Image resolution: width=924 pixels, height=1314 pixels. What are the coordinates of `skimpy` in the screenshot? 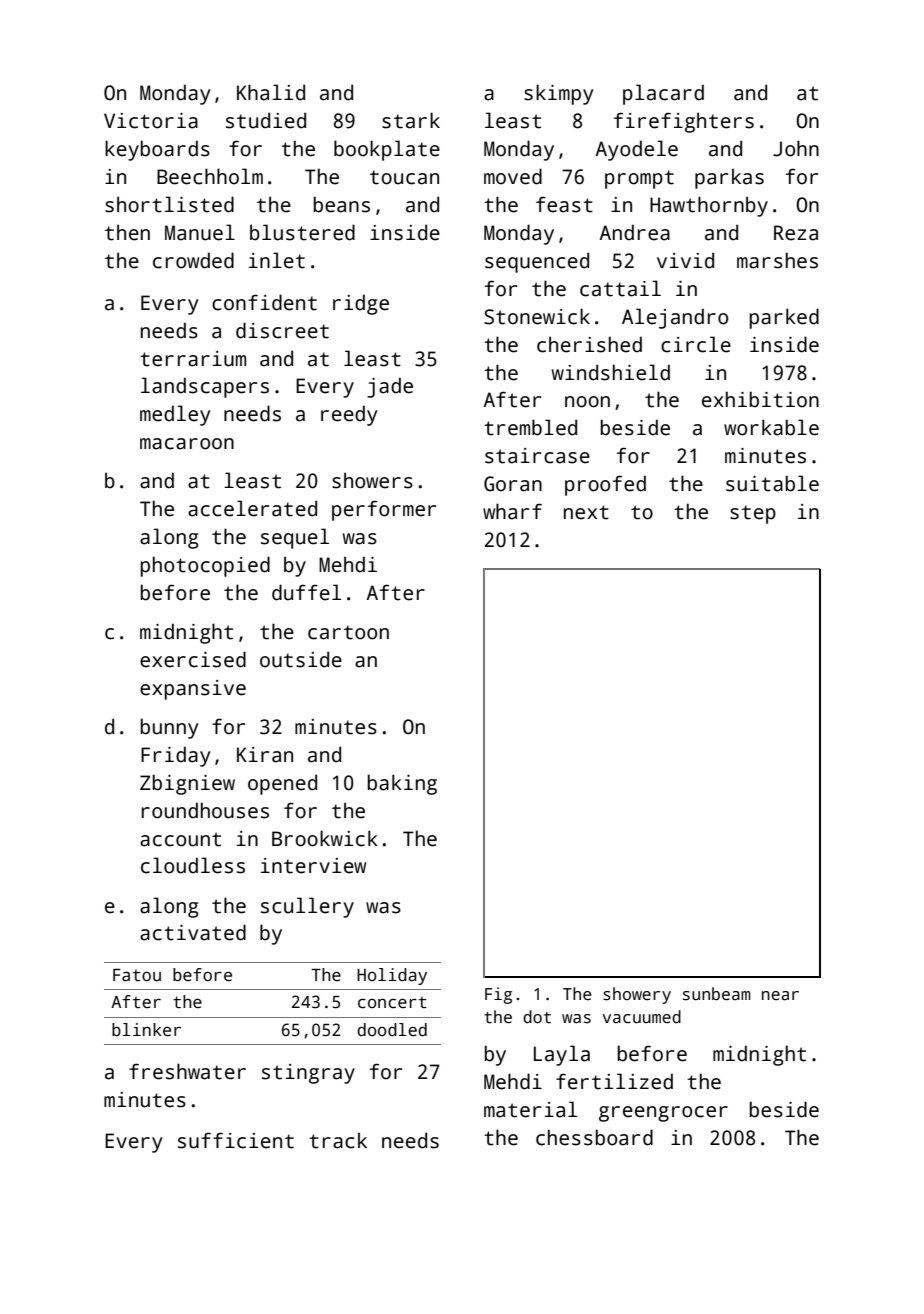 It's located at (558, 94).
